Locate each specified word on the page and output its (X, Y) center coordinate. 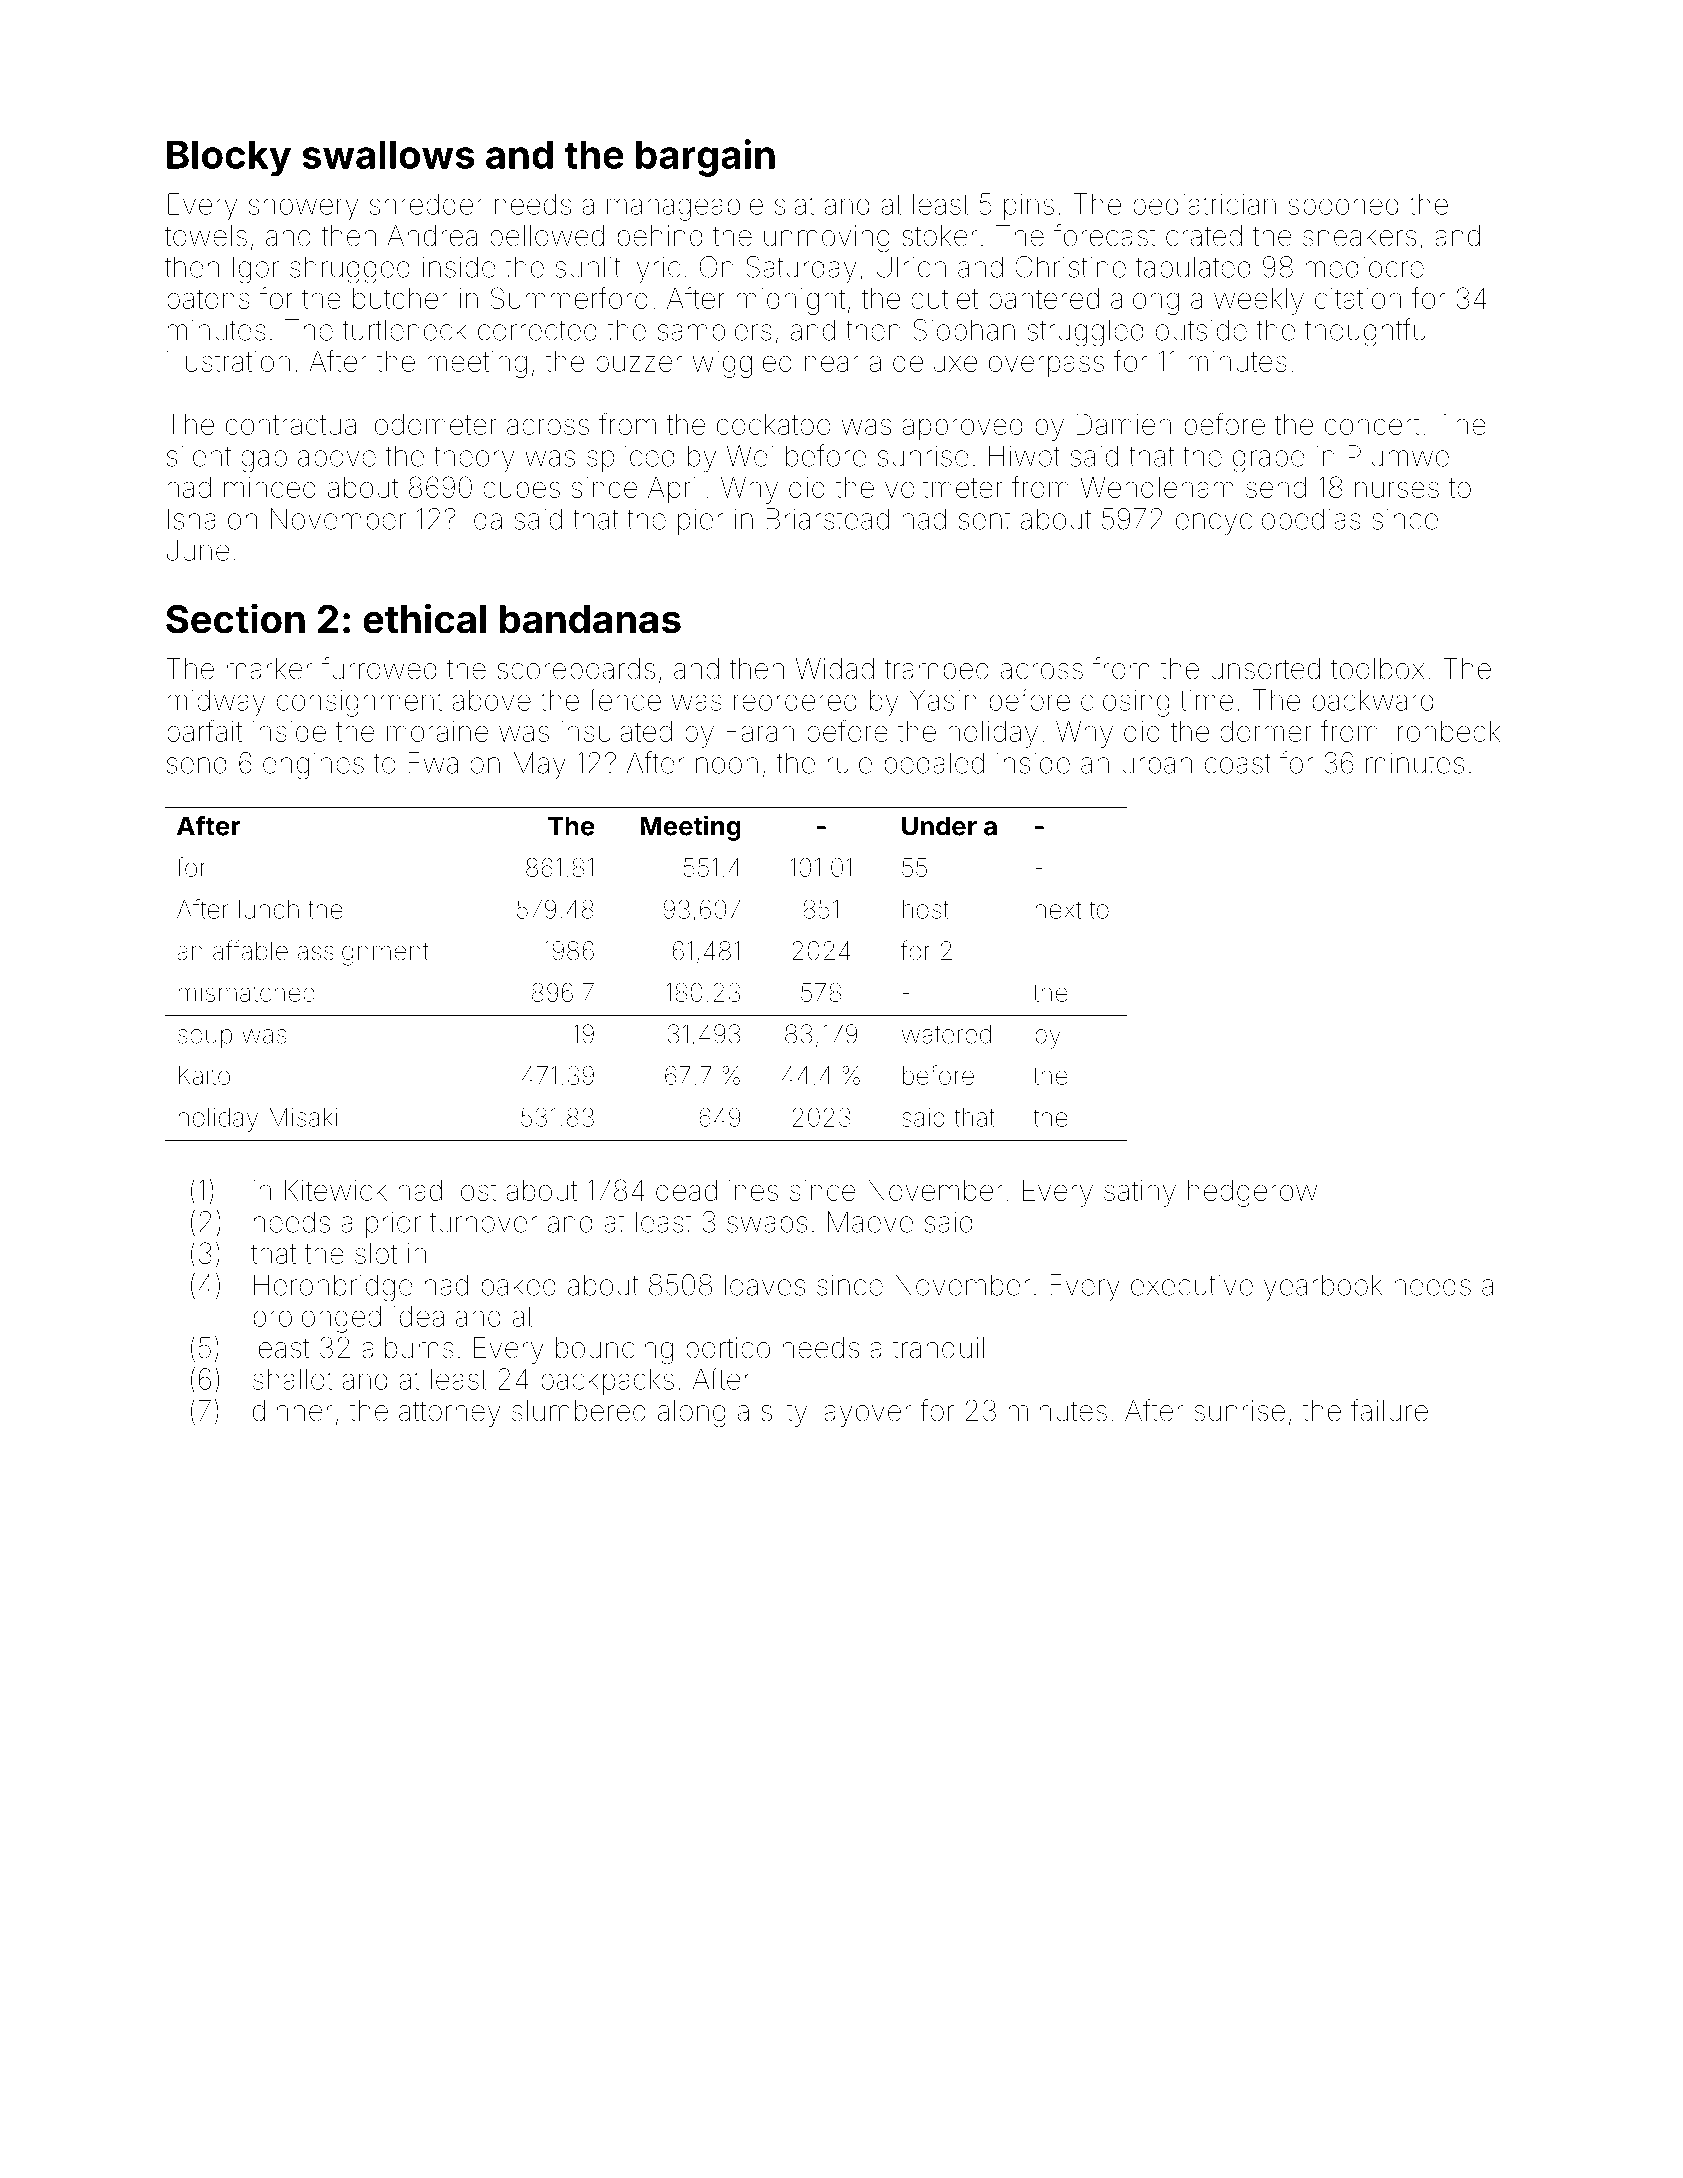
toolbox (1377, 669)
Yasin (943, 700)
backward (1373, 700)
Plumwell (1404, 456)
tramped (937, 671)
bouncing (614, 1350)
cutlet (944, 298)
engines (313, 766)
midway (216, 703)
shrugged (350, 270)
